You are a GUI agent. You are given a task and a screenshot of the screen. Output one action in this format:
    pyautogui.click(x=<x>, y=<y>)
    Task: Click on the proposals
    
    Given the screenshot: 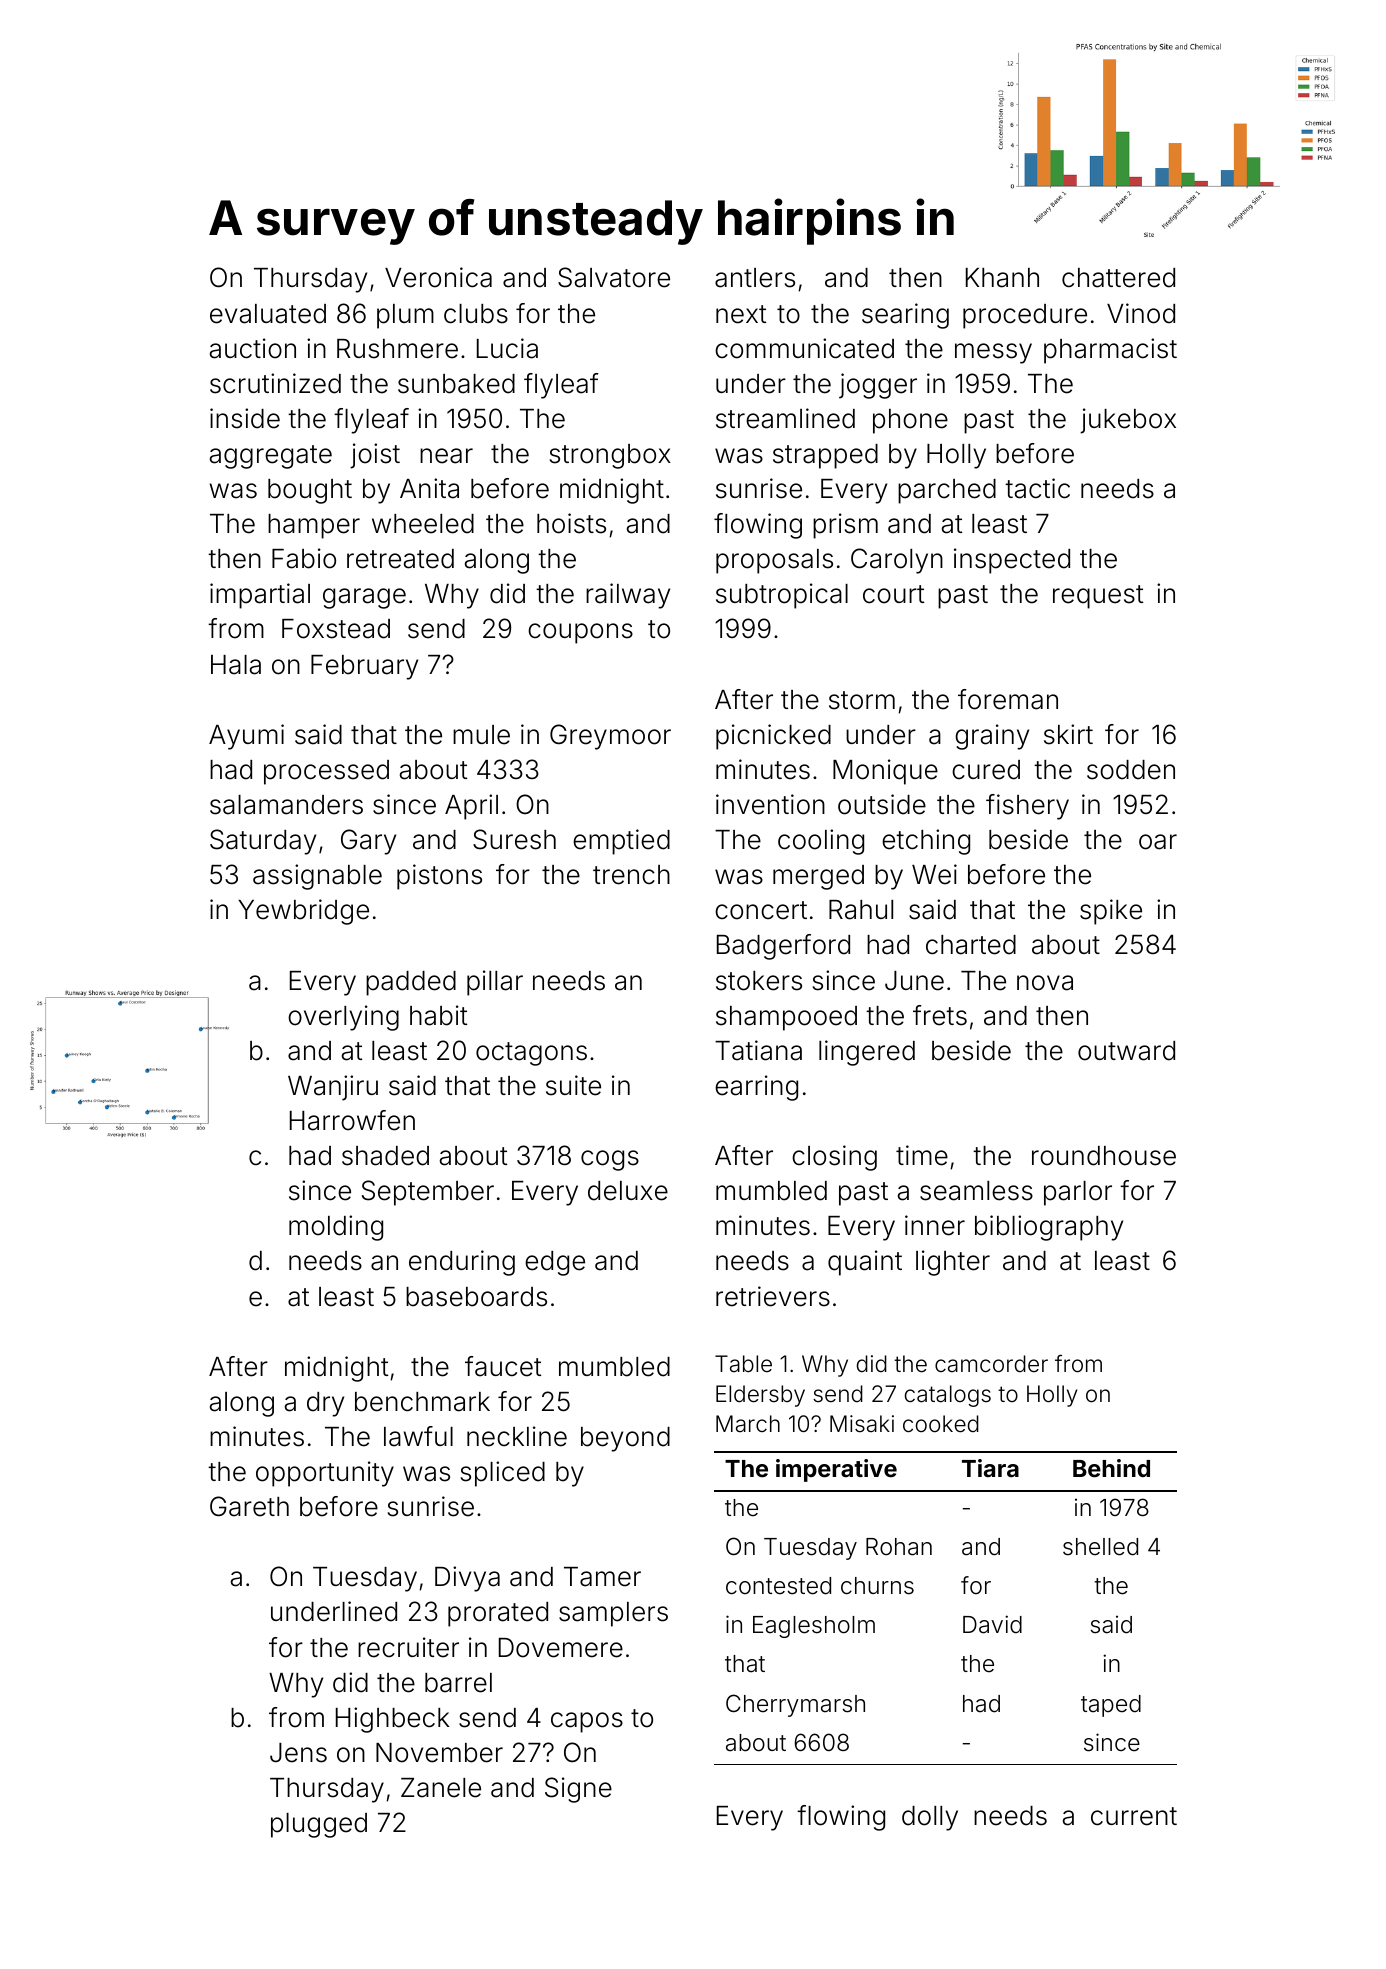 What is the action you would take?
    pyautogui.click(x=774, y=561)
